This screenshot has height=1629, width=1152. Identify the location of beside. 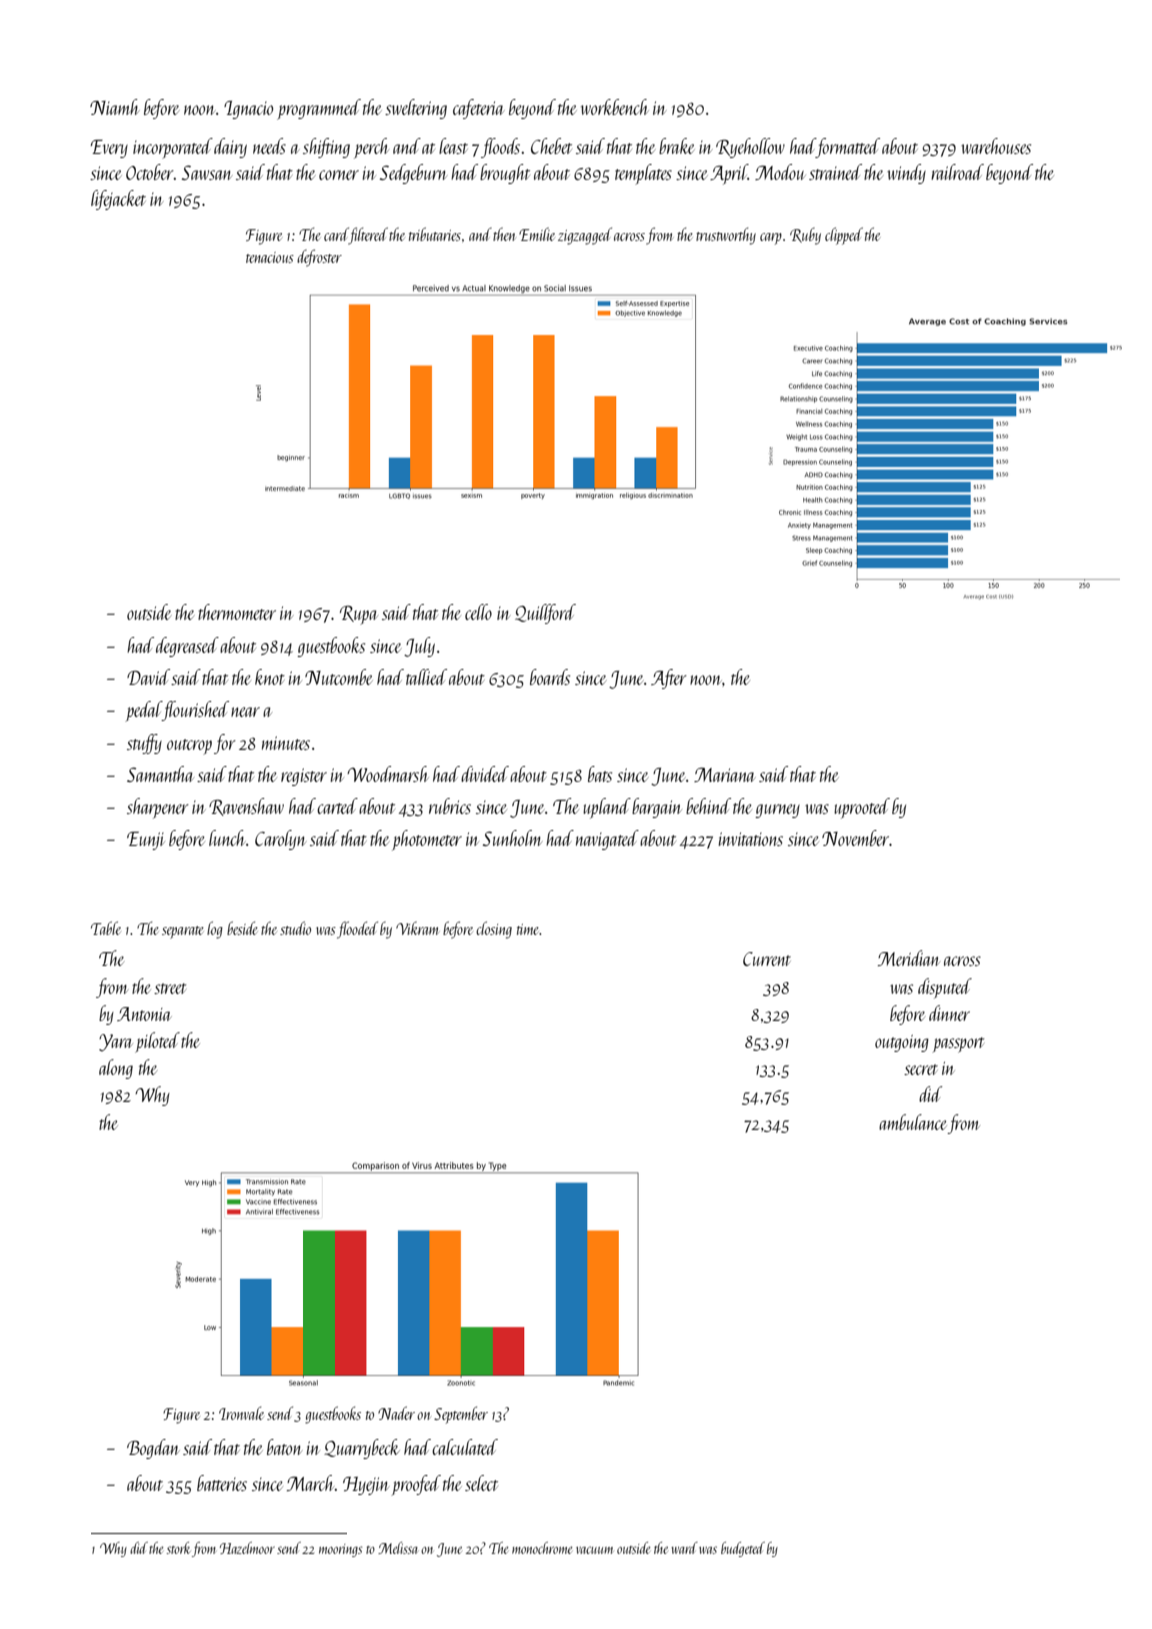
(242, 928).
